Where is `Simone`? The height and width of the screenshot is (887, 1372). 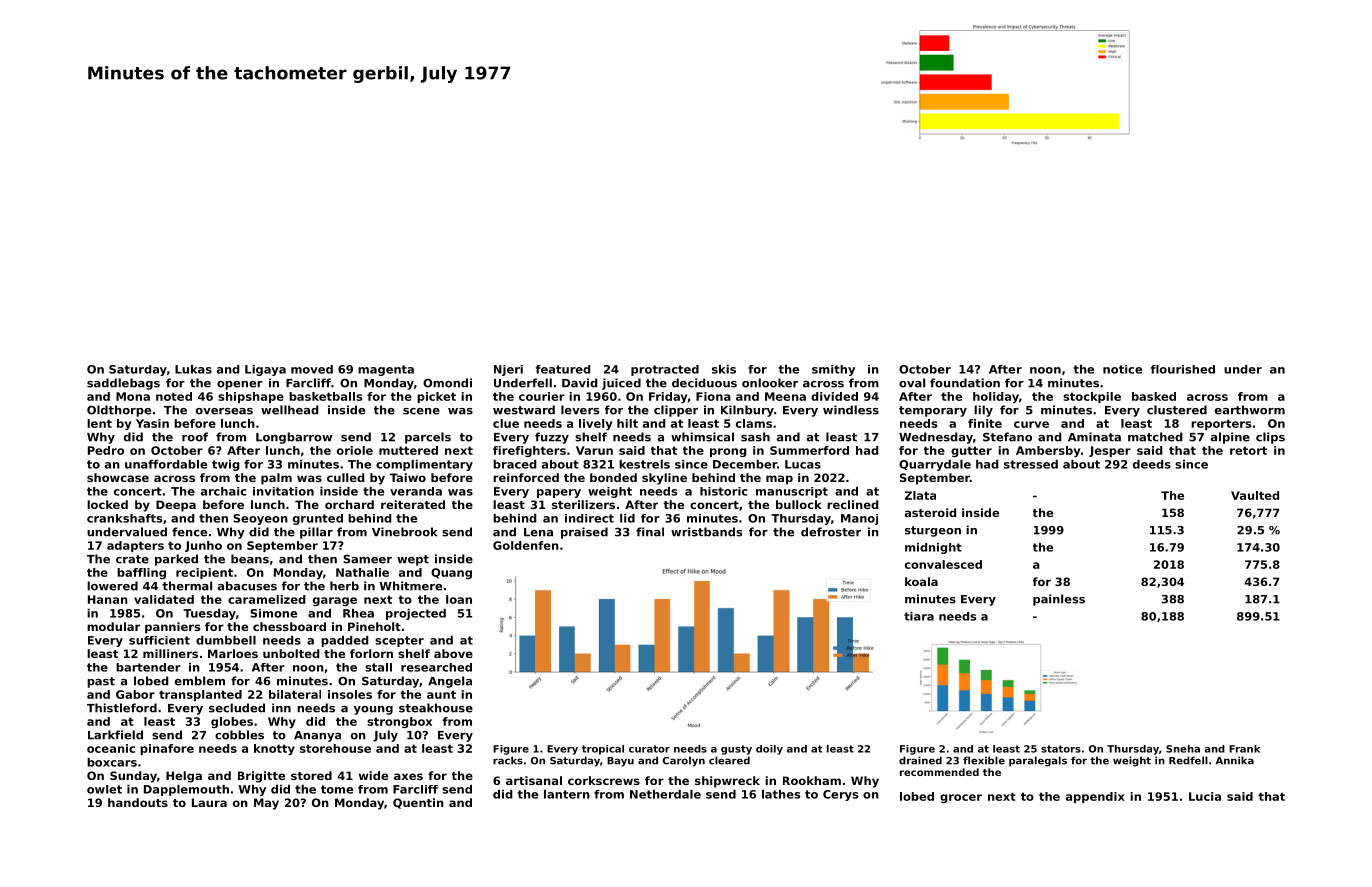
Simone is located at coordinates (273, 613).
